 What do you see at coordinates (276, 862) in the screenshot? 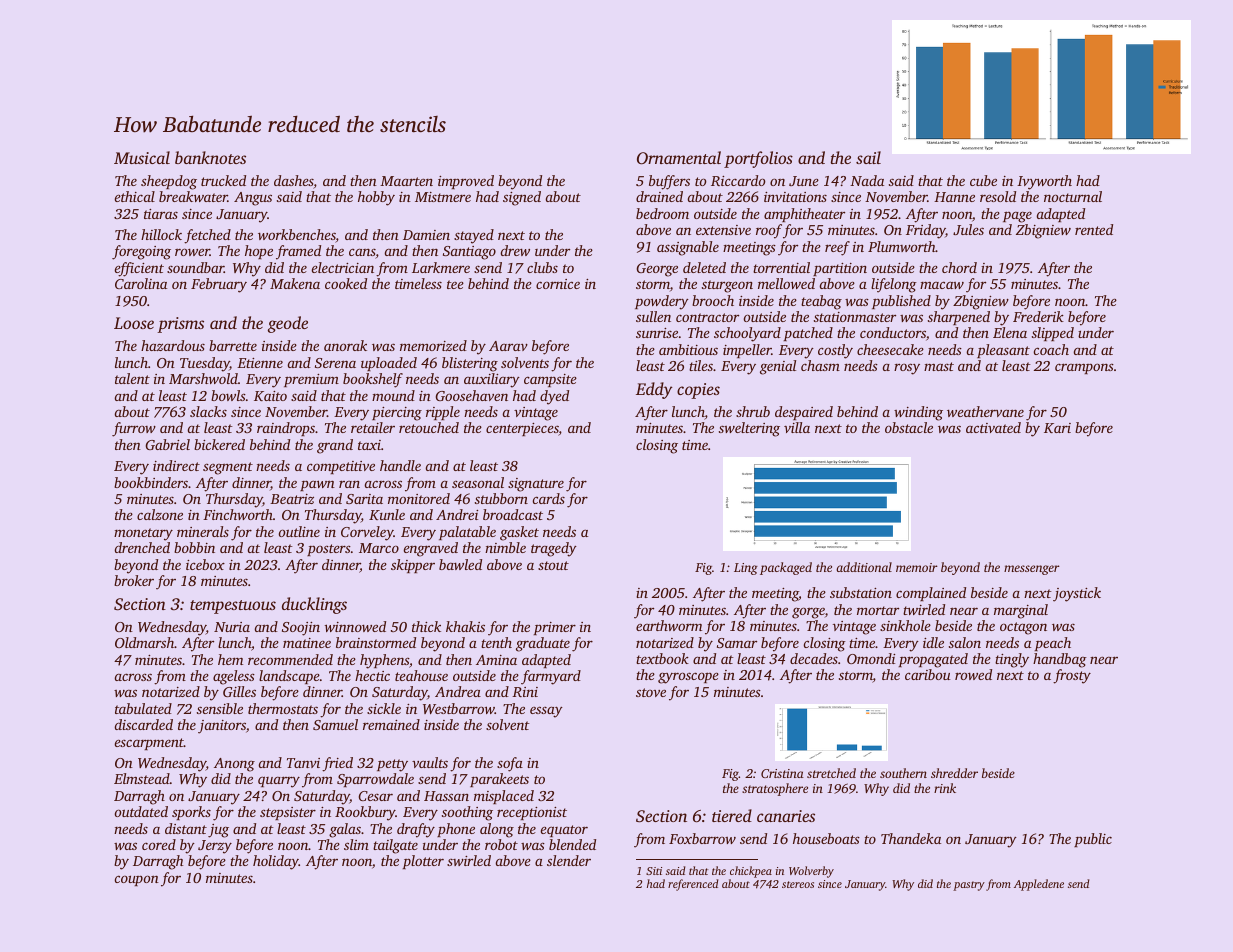
I see `holiday` at bounding box center [276, 862].
